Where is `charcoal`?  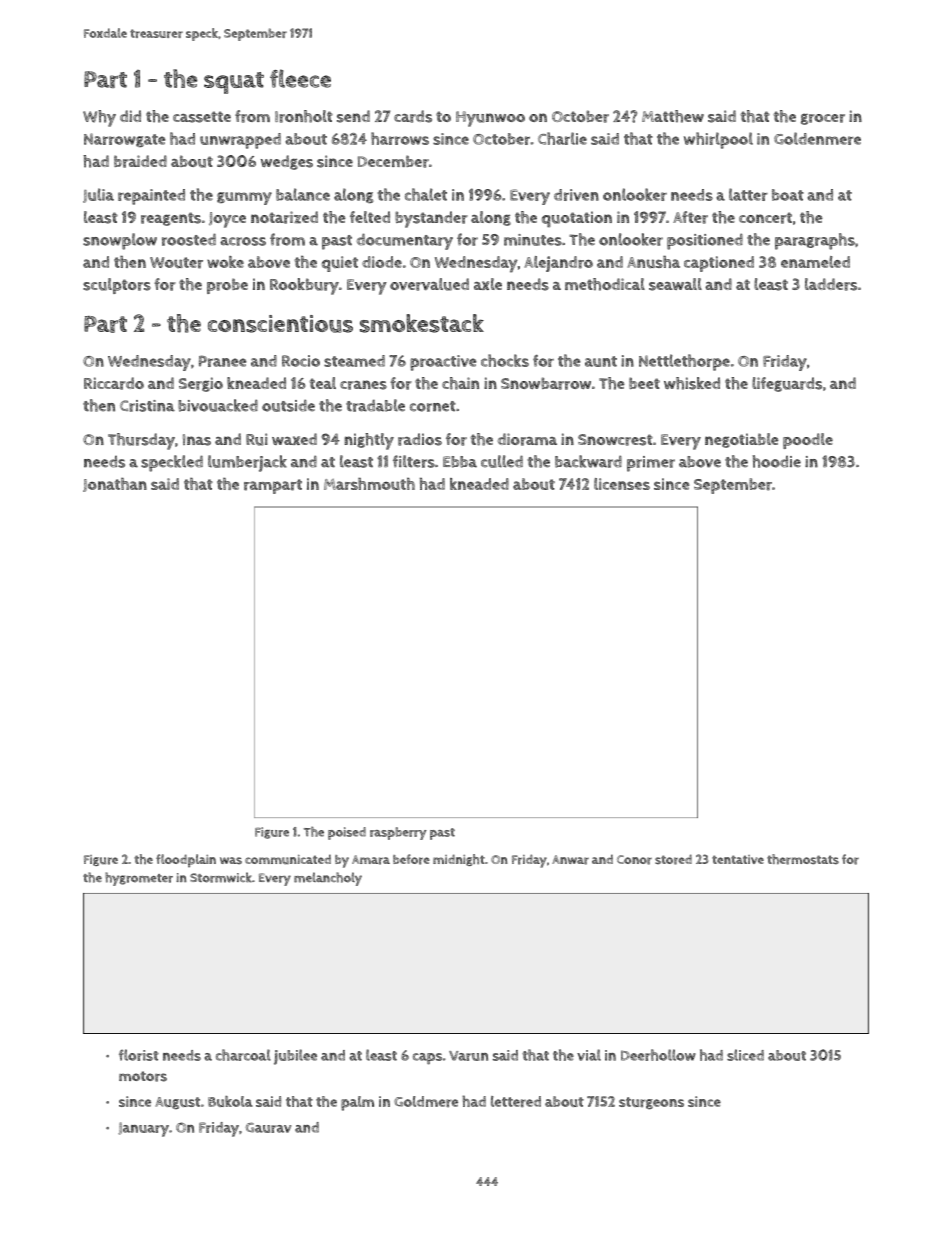
charcoal is located at coordinates (243, 1055).
